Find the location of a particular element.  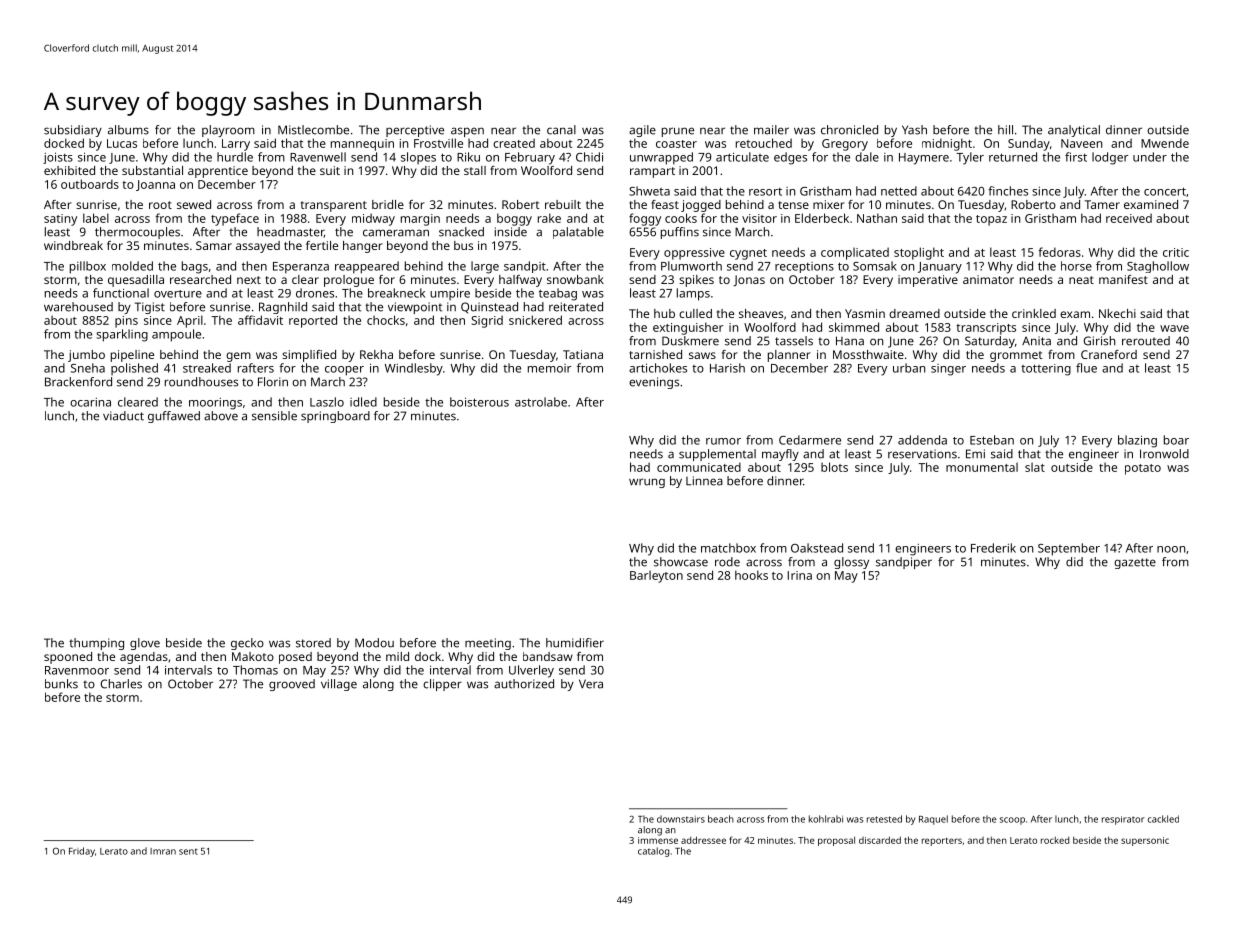

showcase is located at coordinates (681, 562).
